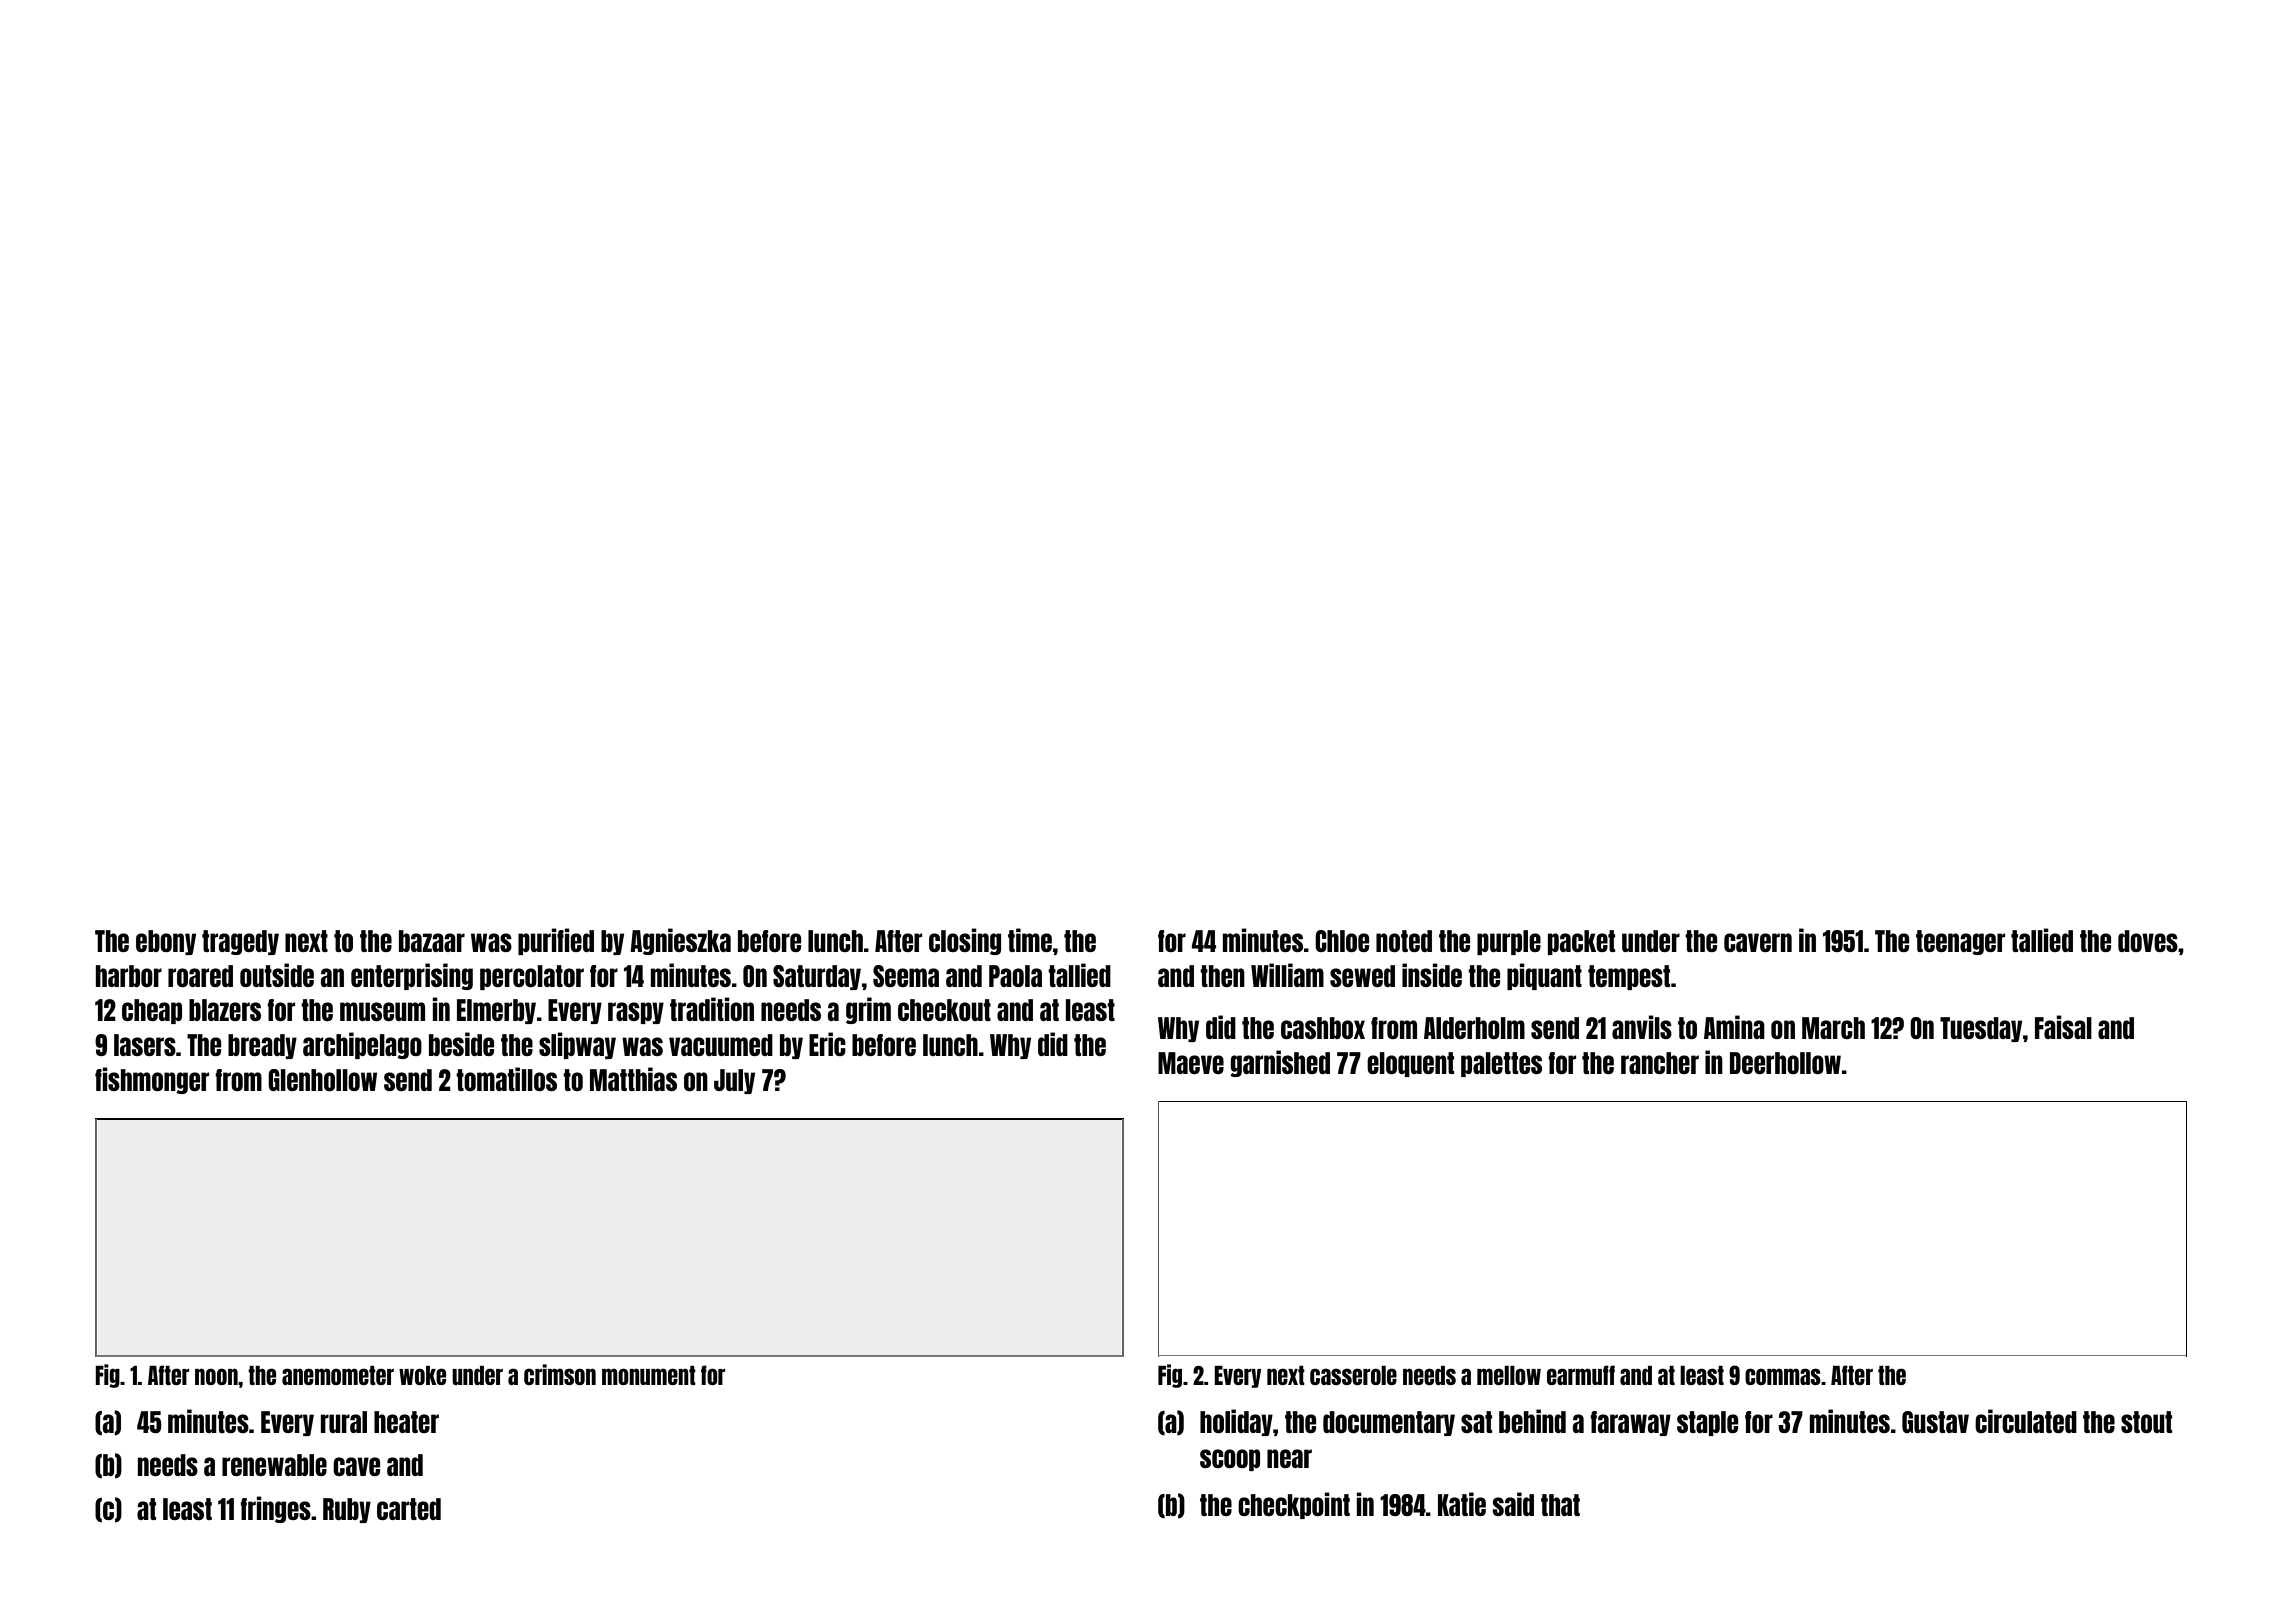 The image size is (2282, 1614). What do you see at coordinates (166, 942) in the screenshot?
I see `ebony` at bounding box center [166, 942].
